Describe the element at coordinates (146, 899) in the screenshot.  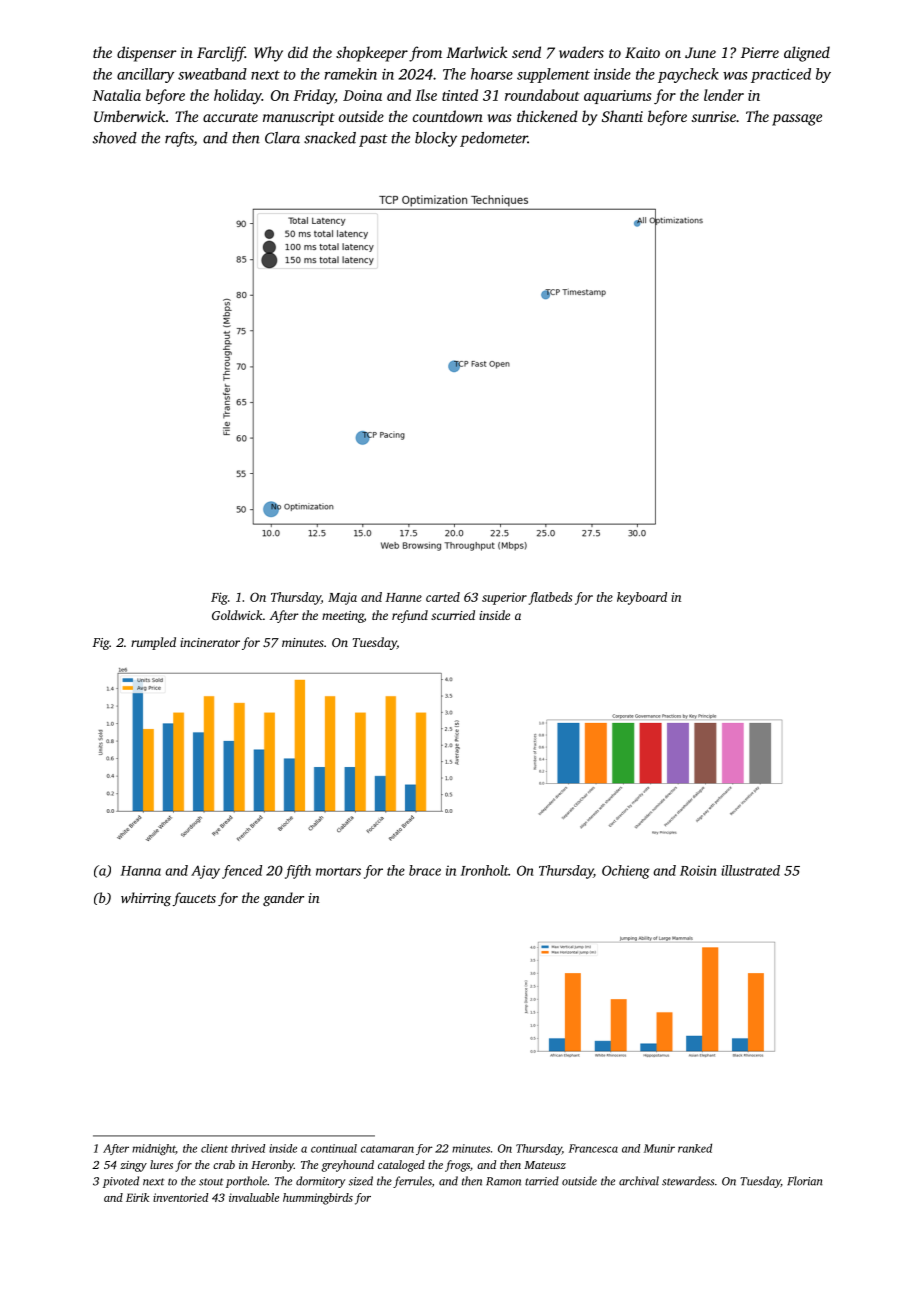
I see `whirring` at that location.
